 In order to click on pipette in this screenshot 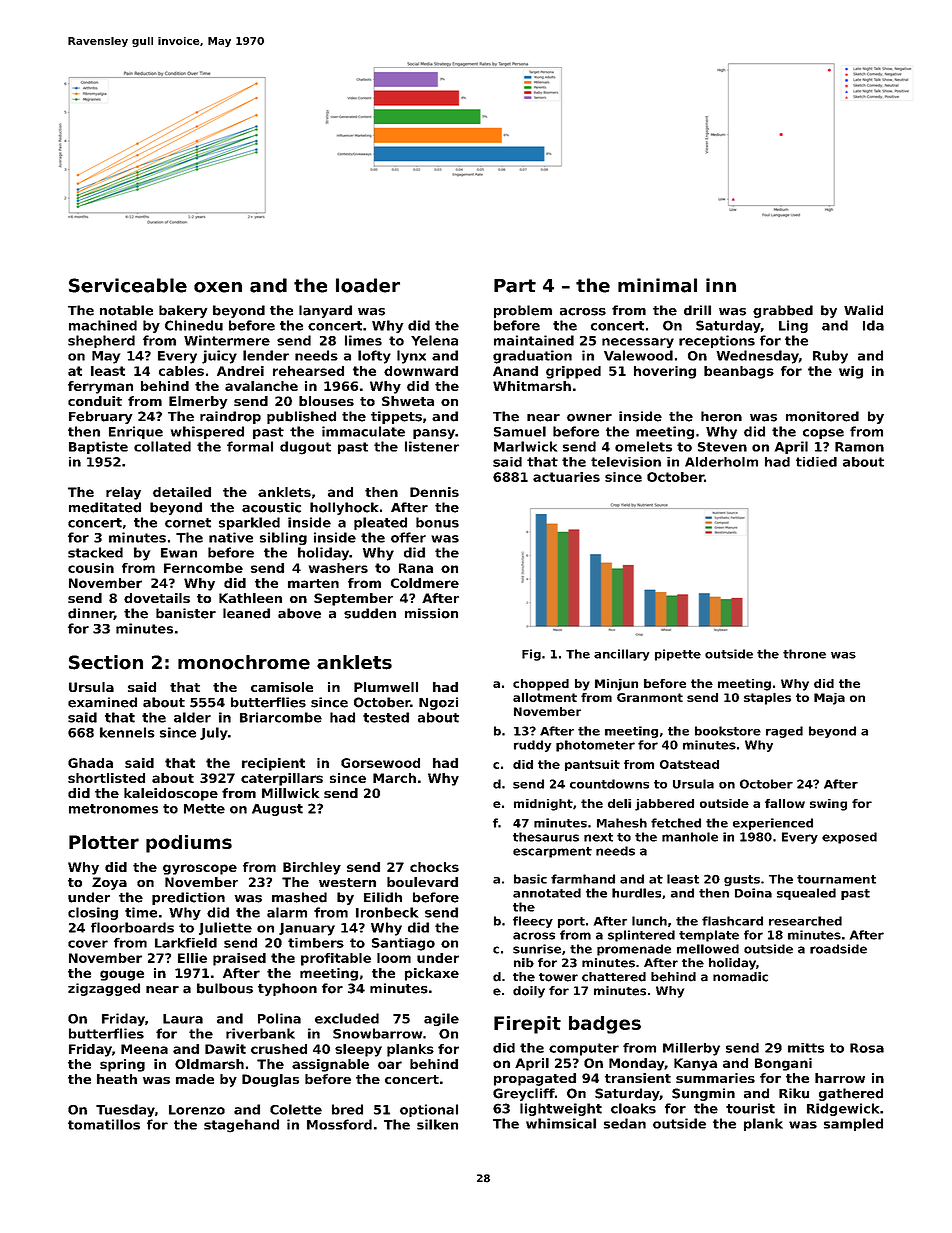, I will do `click(678, 655)`.
